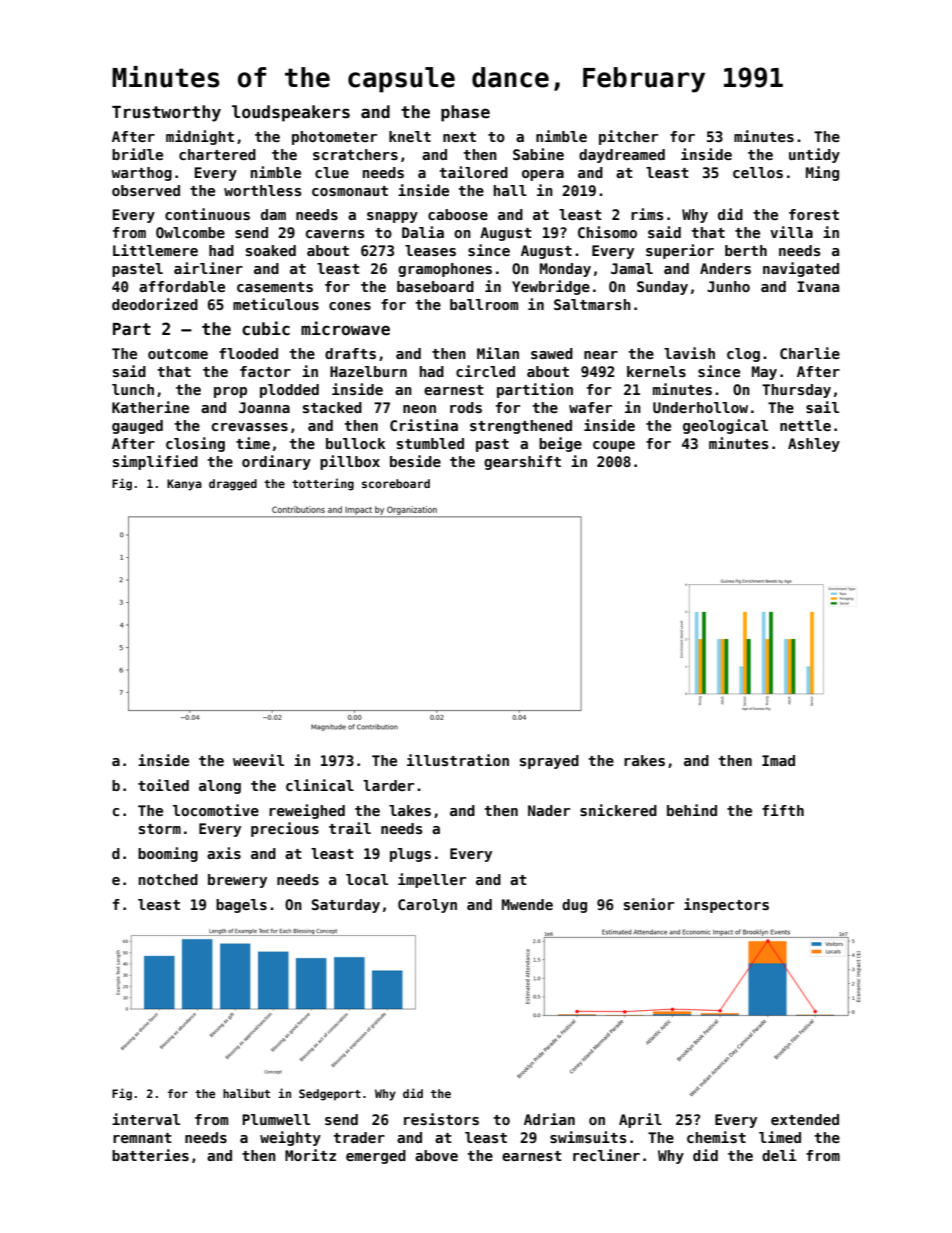 This image has height=1233, width=952. I want to click on continuous, so click(207, 214).
